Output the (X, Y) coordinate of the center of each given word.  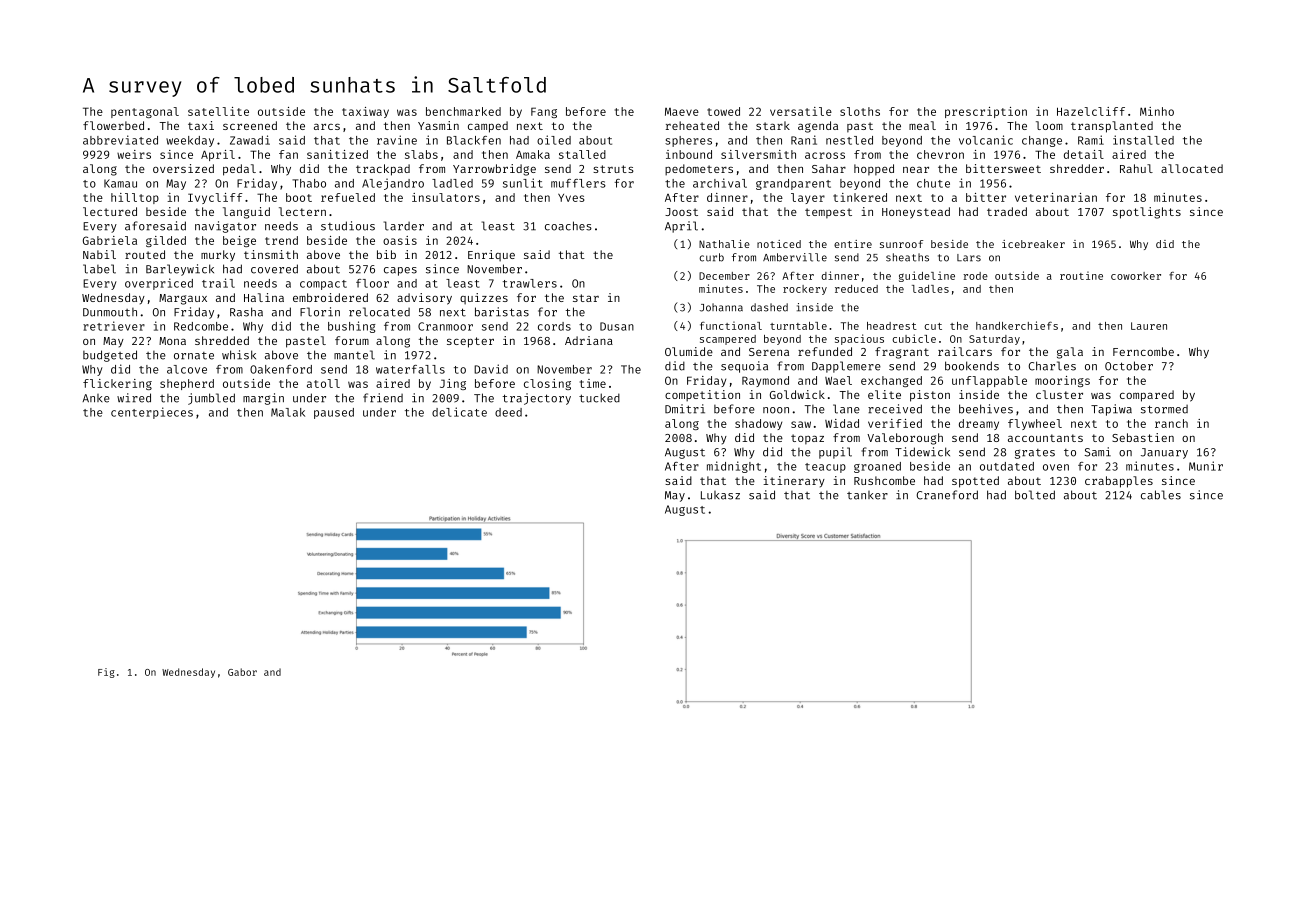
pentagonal (145, 112)
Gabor (242, 672)
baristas (502, 312)
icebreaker (1033, 244)
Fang (544, 112)
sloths (860, 111)
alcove (187, 369)
